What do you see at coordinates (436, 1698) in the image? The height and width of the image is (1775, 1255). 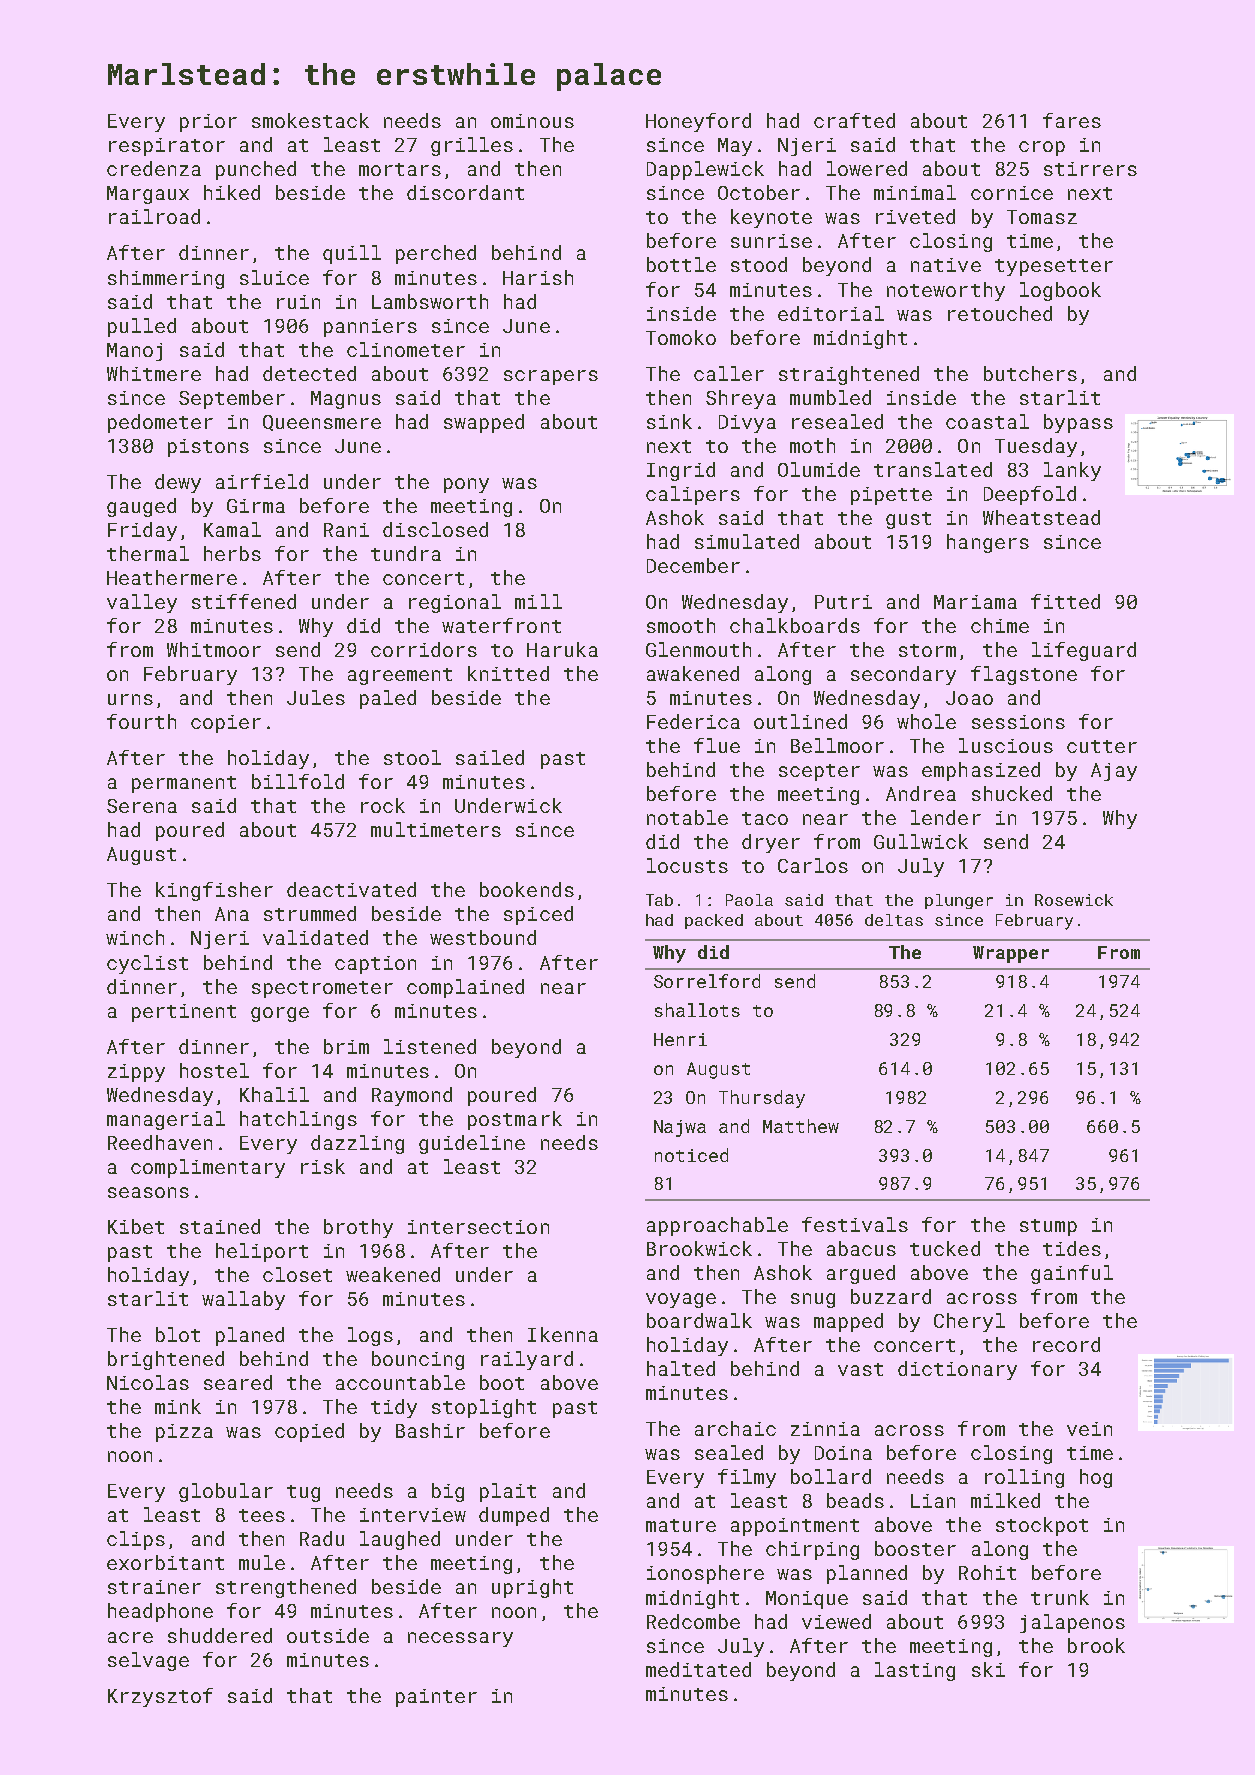 I see `painter` at bounding box center [436, 1698].
